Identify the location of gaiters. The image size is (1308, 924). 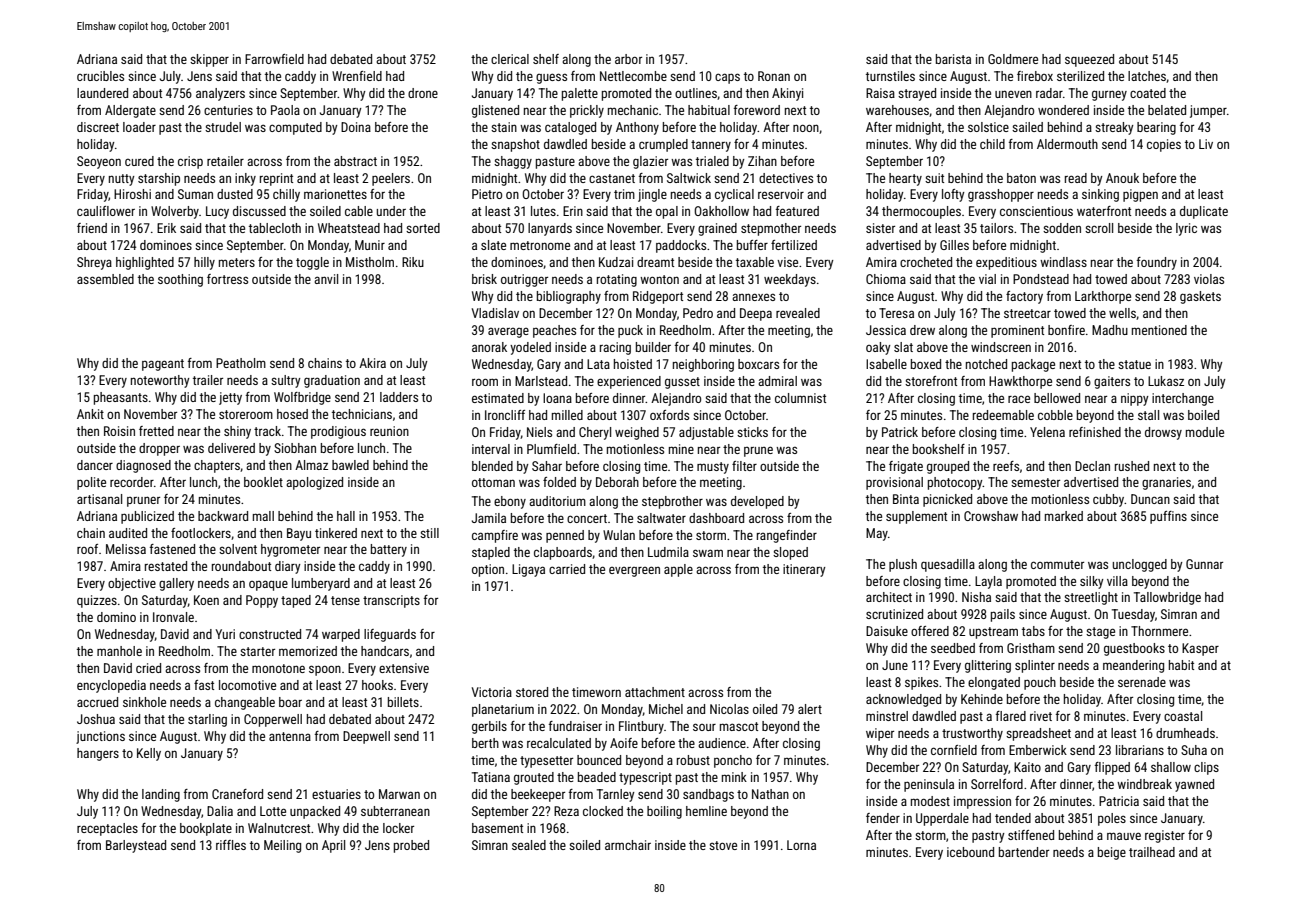
(1112, 382).
